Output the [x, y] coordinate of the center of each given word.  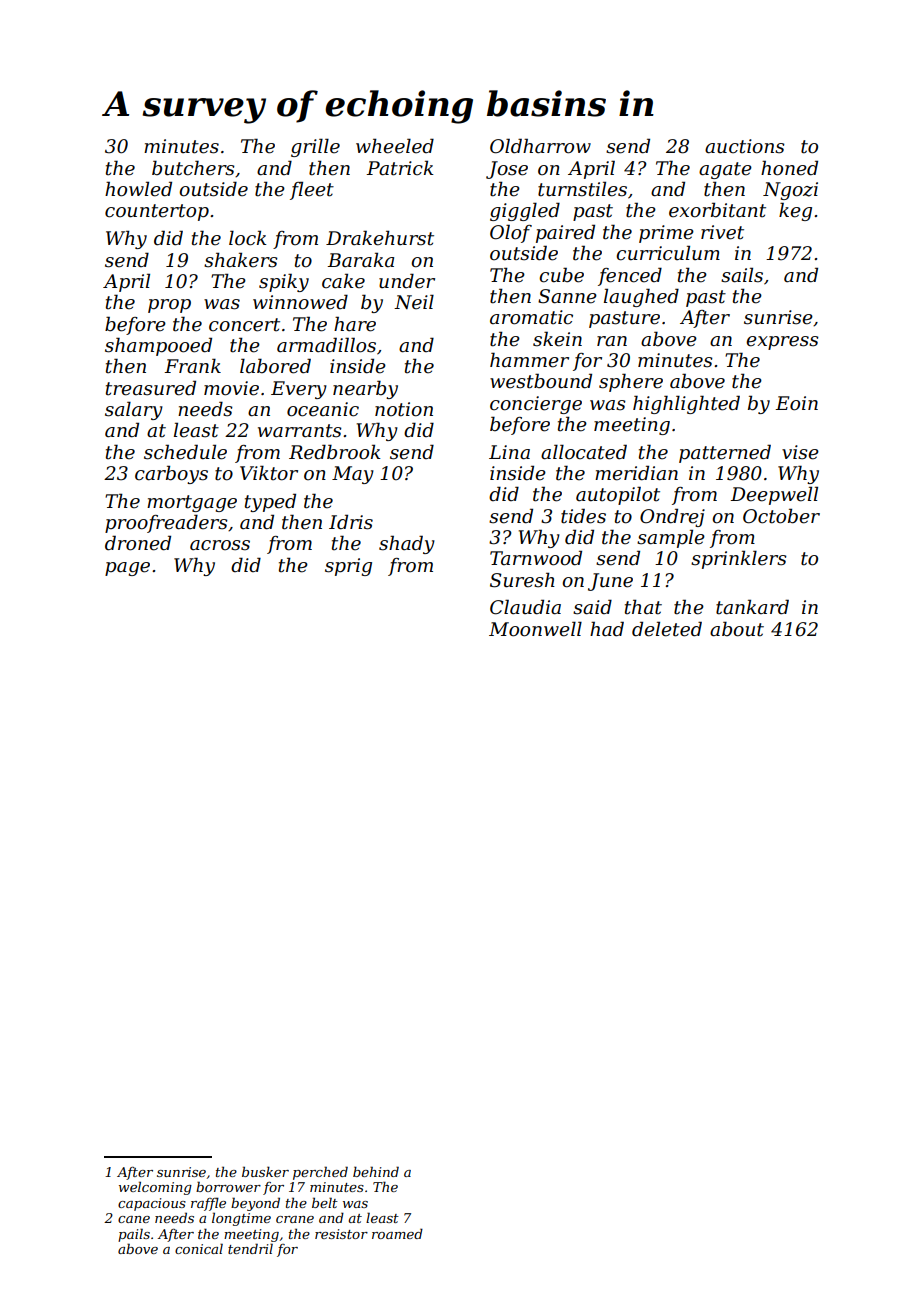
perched [320, 1173]
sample [671, 538]
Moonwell [535, 629]
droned [138, 543]
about [737, 629]
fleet [312, 190]
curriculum [668, 253]
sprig [348, 567]
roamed [397, 1233]
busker [265, 1171]
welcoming [155, 1188]
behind [376, 1171]
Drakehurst [380, 238]
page [127, 569]
